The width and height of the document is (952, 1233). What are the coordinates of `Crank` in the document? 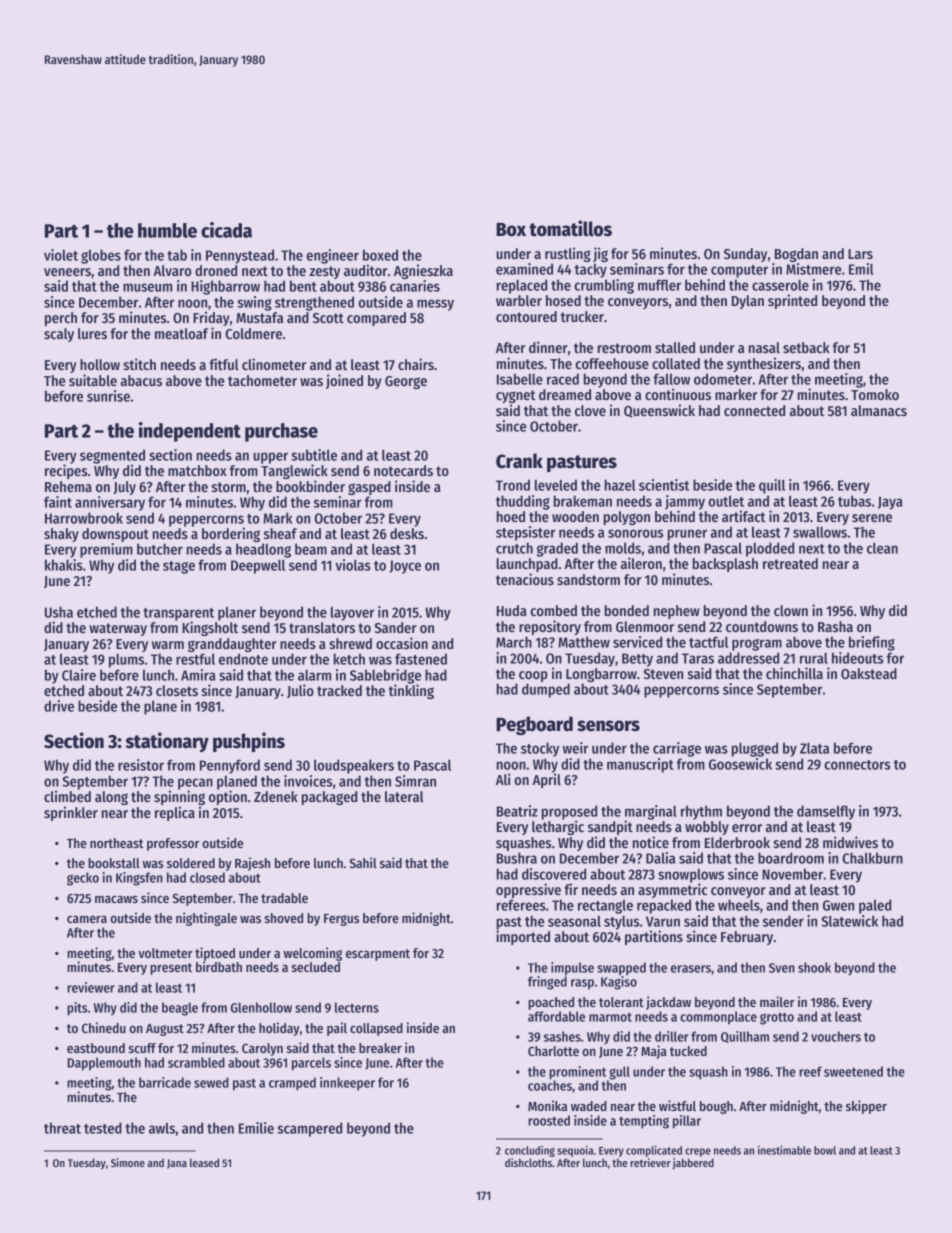 It's located at (519, 461).
